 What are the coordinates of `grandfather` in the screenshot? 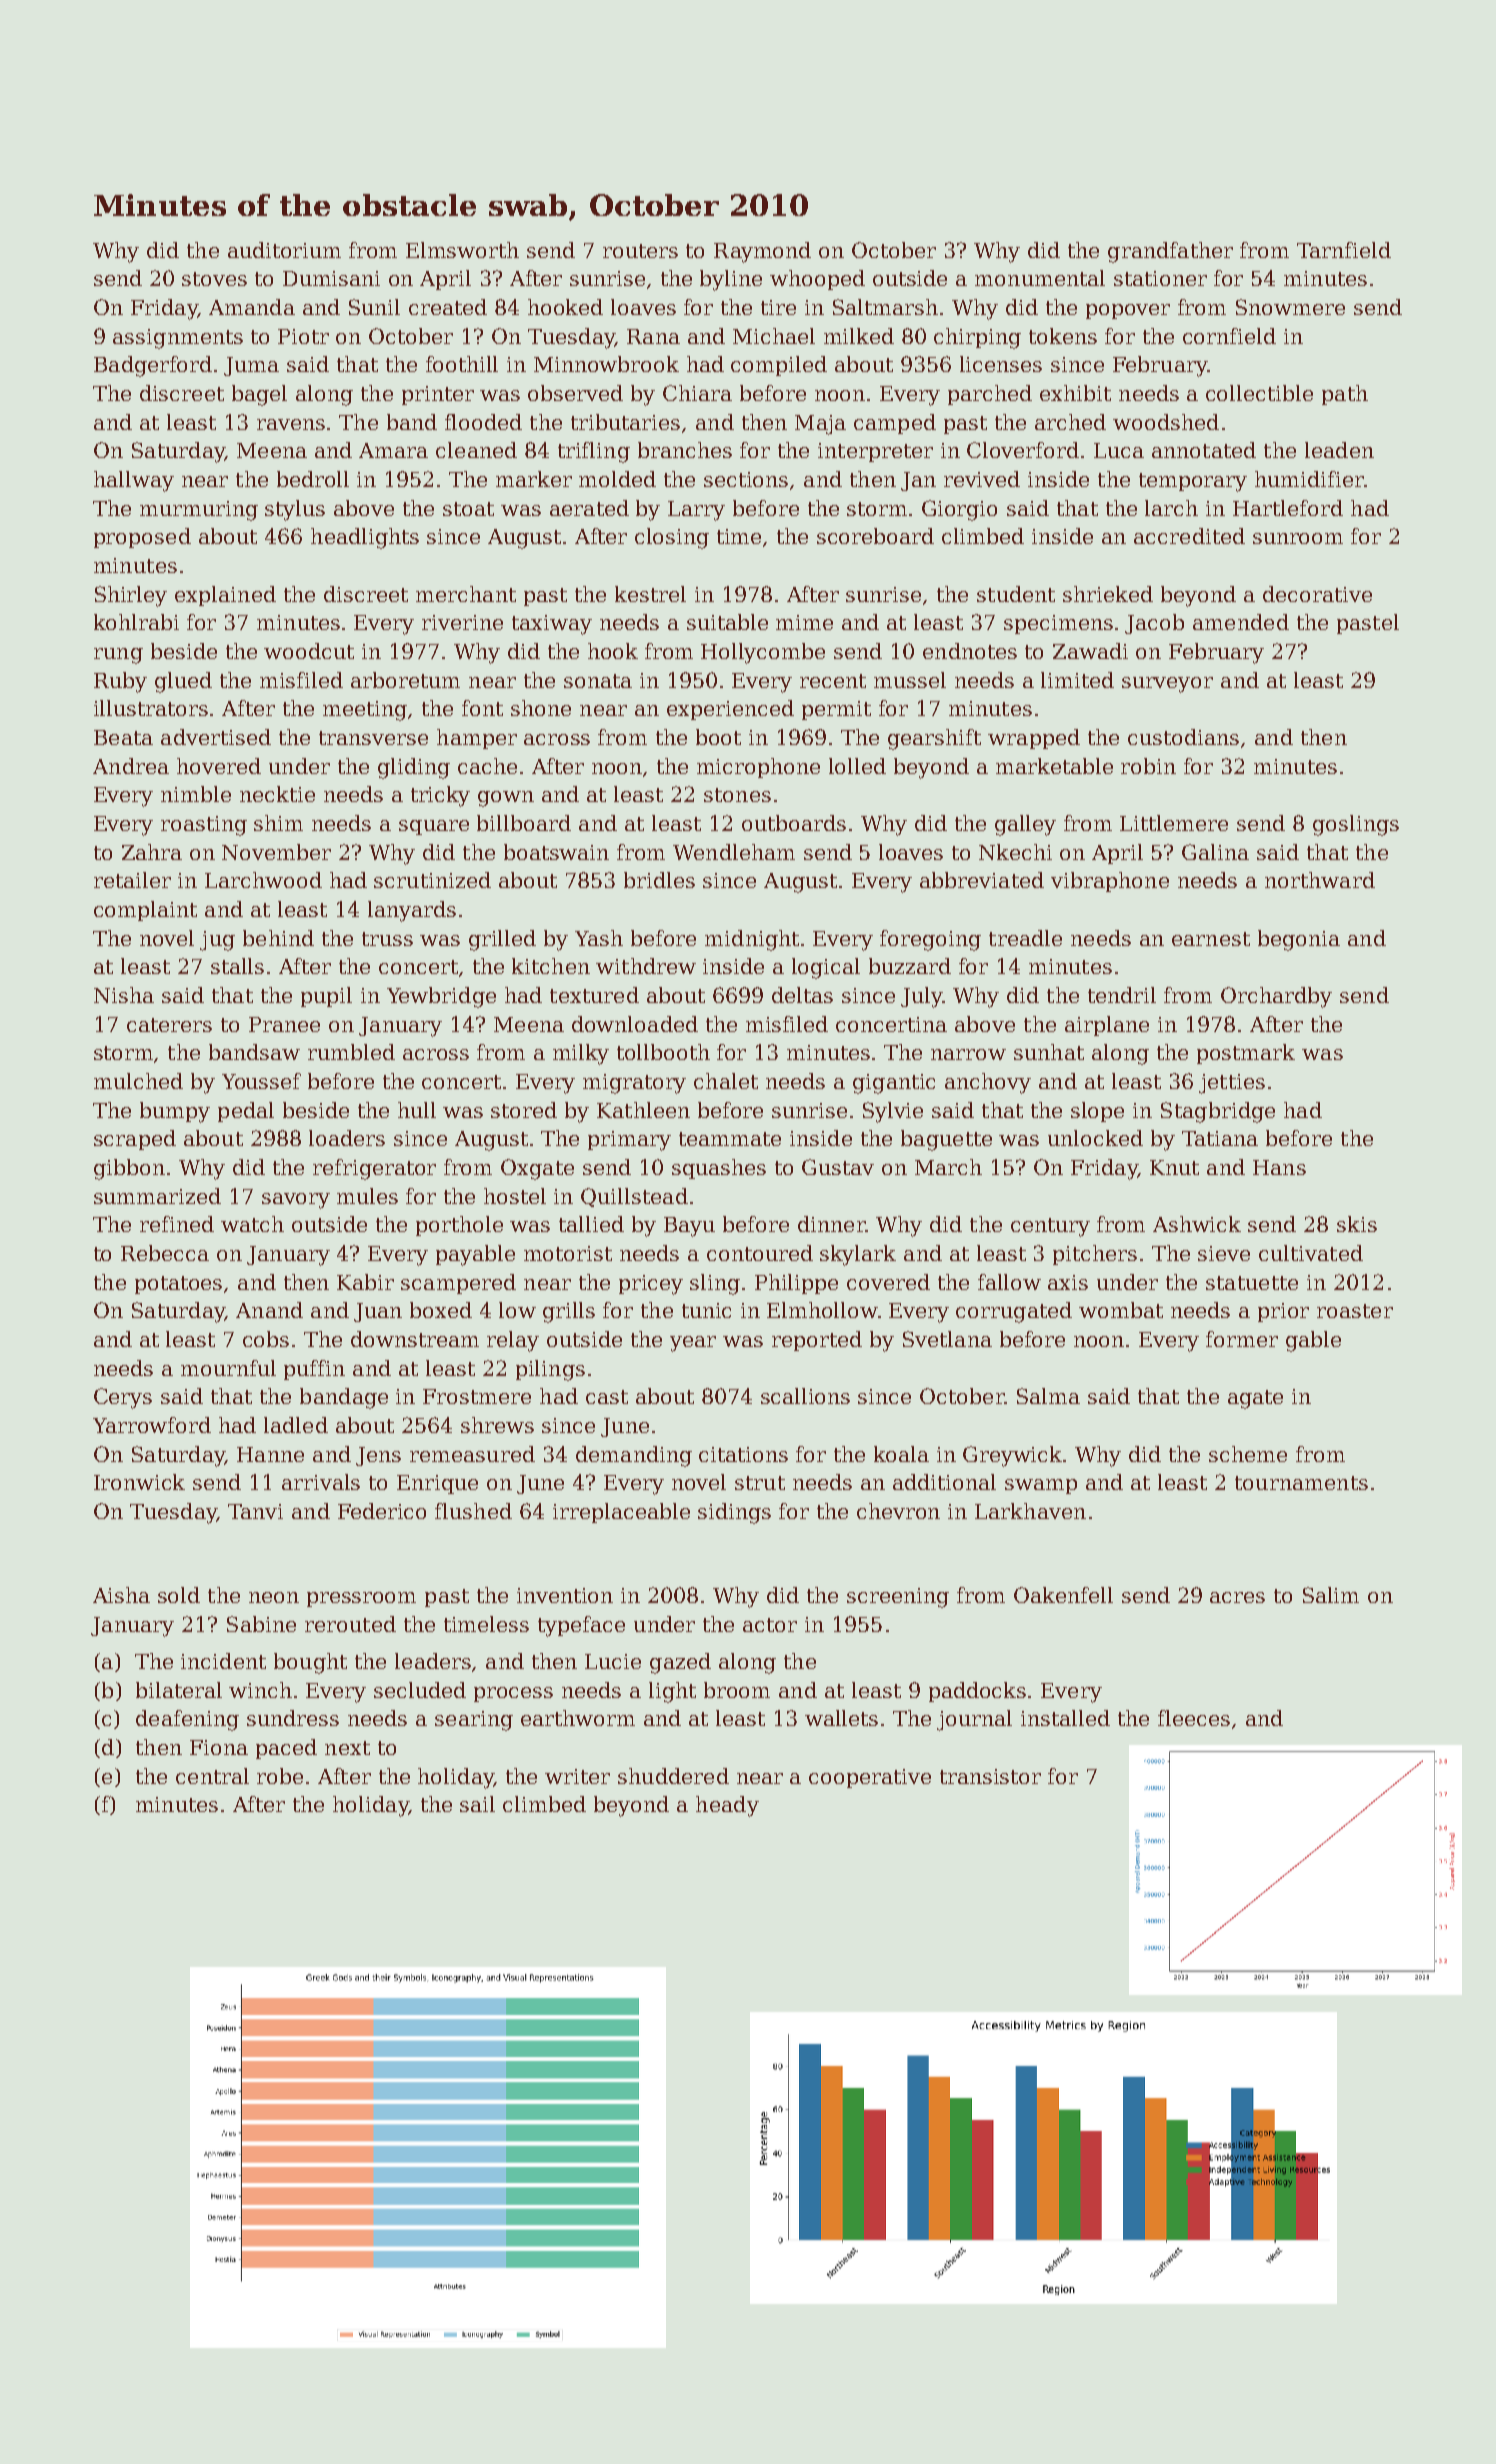 It's located at (1170, 252).
